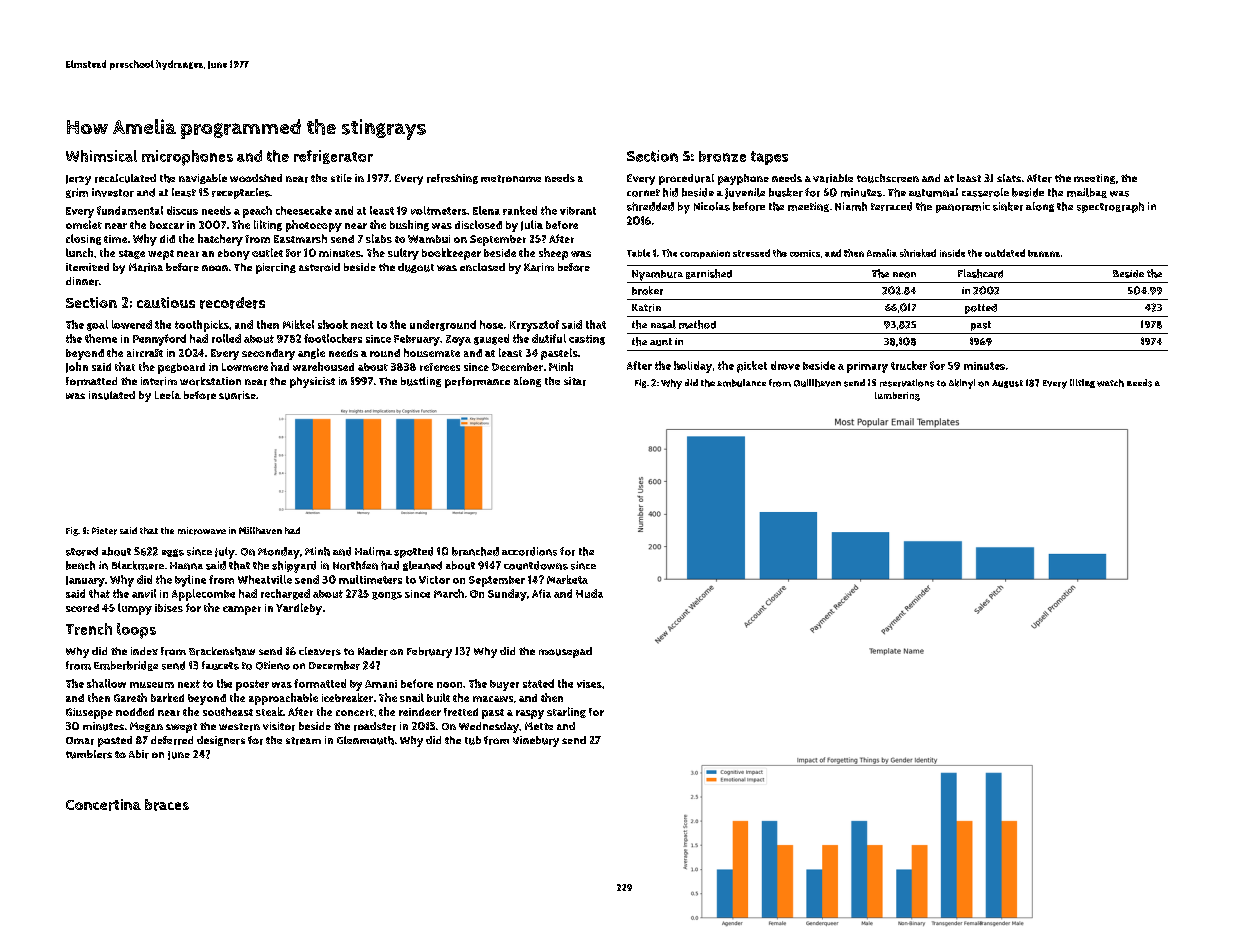 This screenshot has width=1233, height=952. What do you see at coordinates (897, 396) in the screenshot?
I see `lumbering` at bounding box center [897, 396].
